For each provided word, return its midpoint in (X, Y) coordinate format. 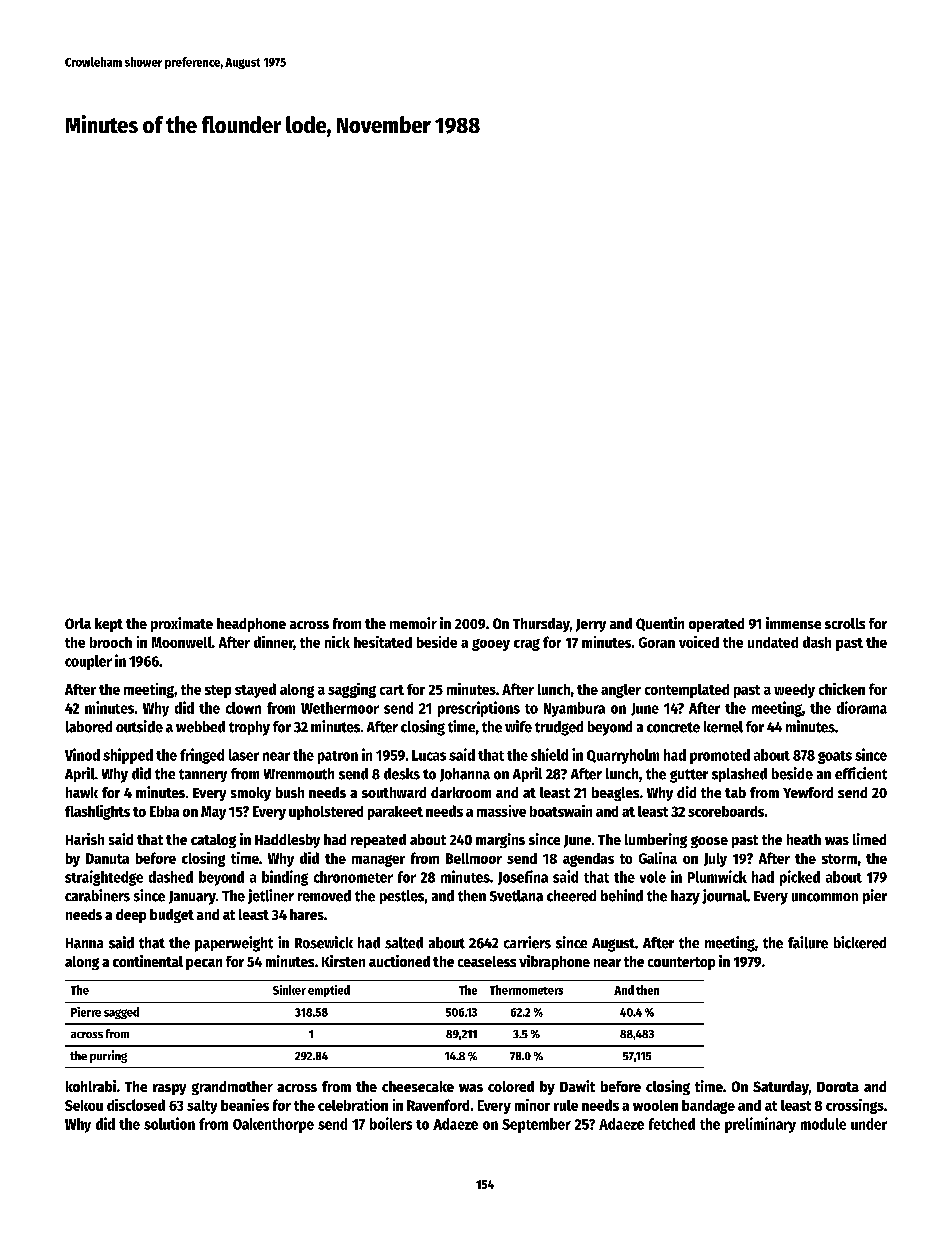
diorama (862, 707)
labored (89, 727)
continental (148, 961)
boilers (391, 1123)
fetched (672, 1124)
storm (839, 859)
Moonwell (182, 642)
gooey (491, 645)
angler (621, 691)
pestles (402, 897)
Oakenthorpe (273, 1125)
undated (773, 642)
